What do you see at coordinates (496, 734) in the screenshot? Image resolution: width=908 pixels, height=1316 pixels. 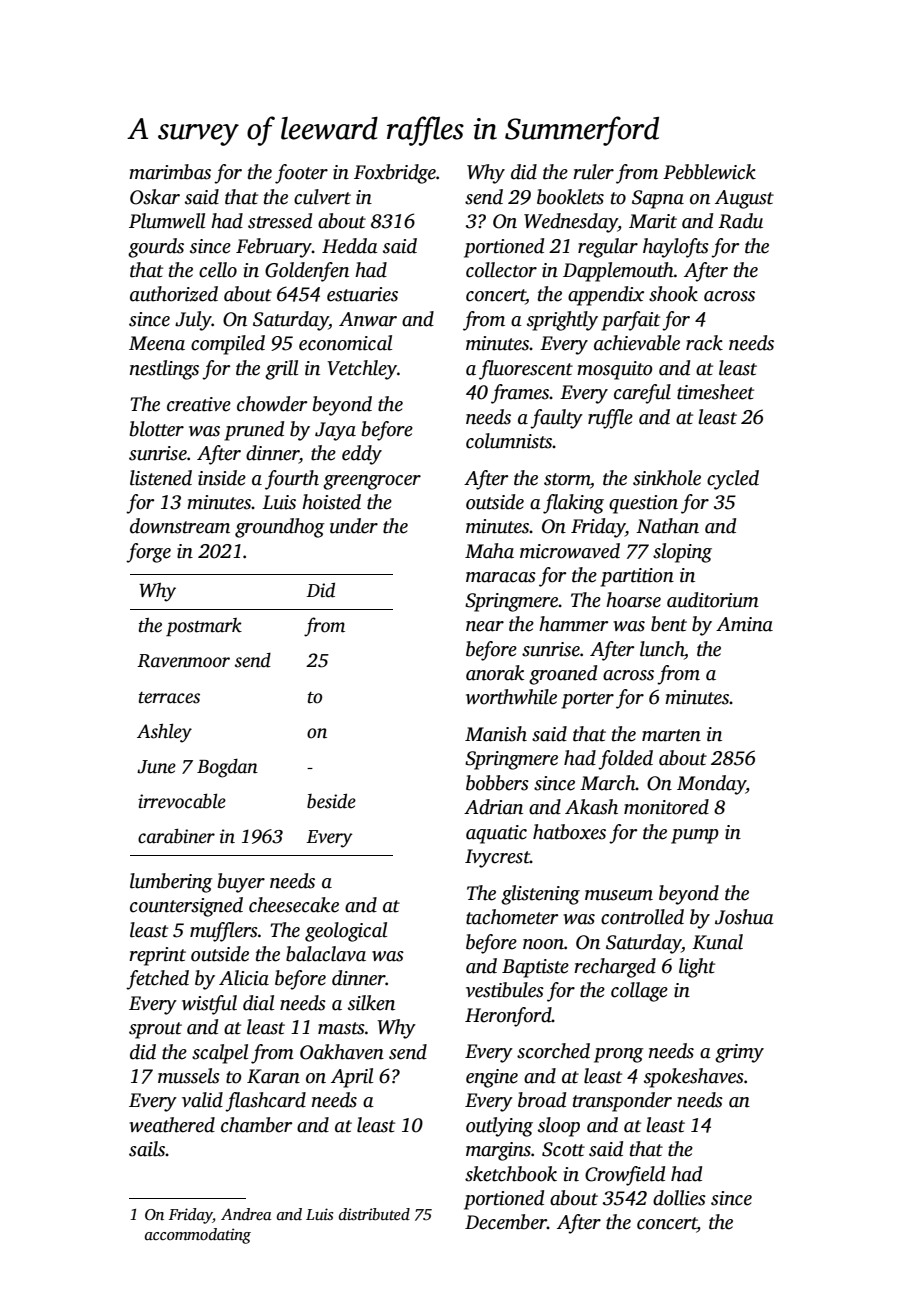 I see `Manish` at bounding box center [496, 734].
